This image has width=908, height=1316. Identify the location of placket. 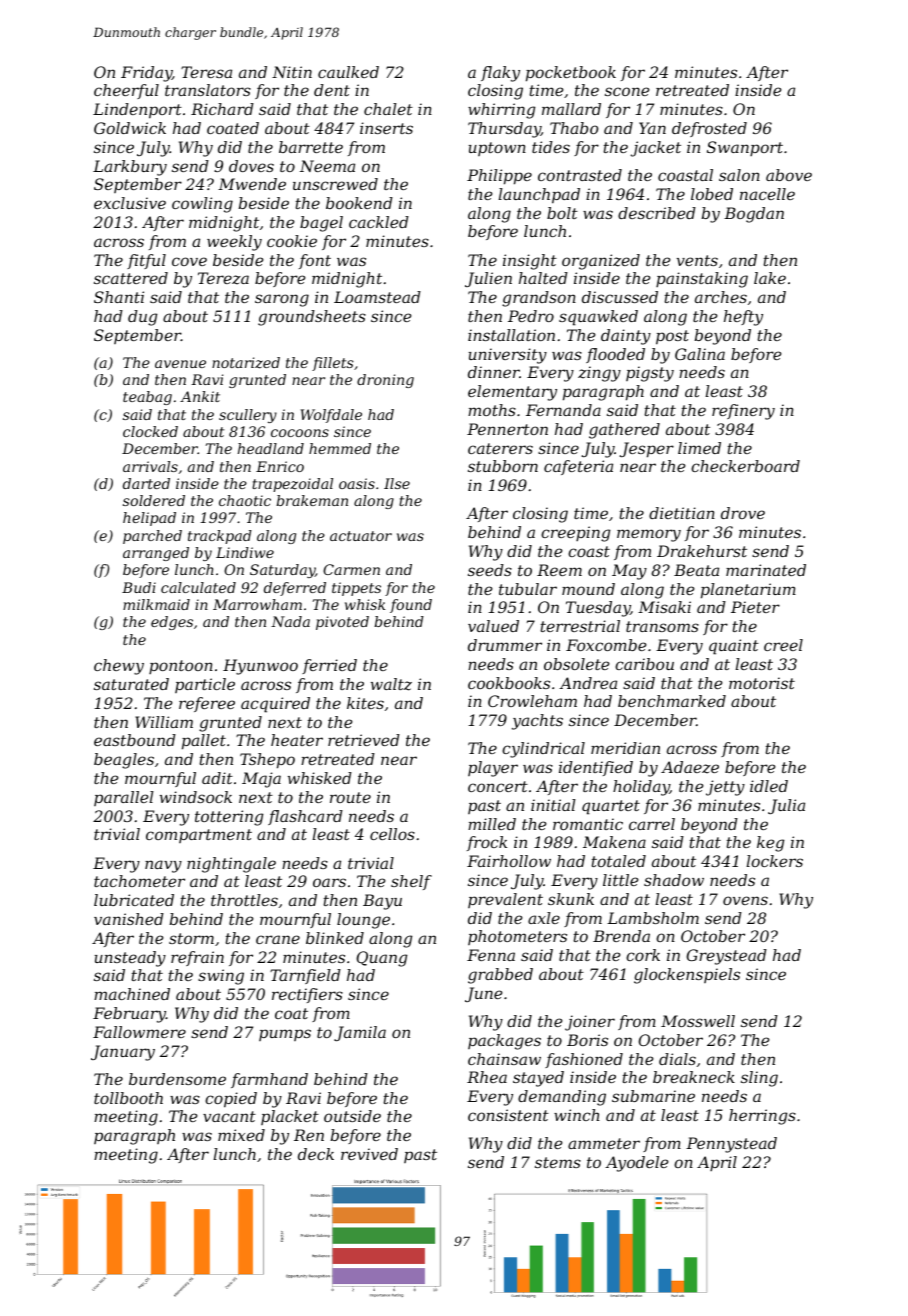
(290, 1117).
